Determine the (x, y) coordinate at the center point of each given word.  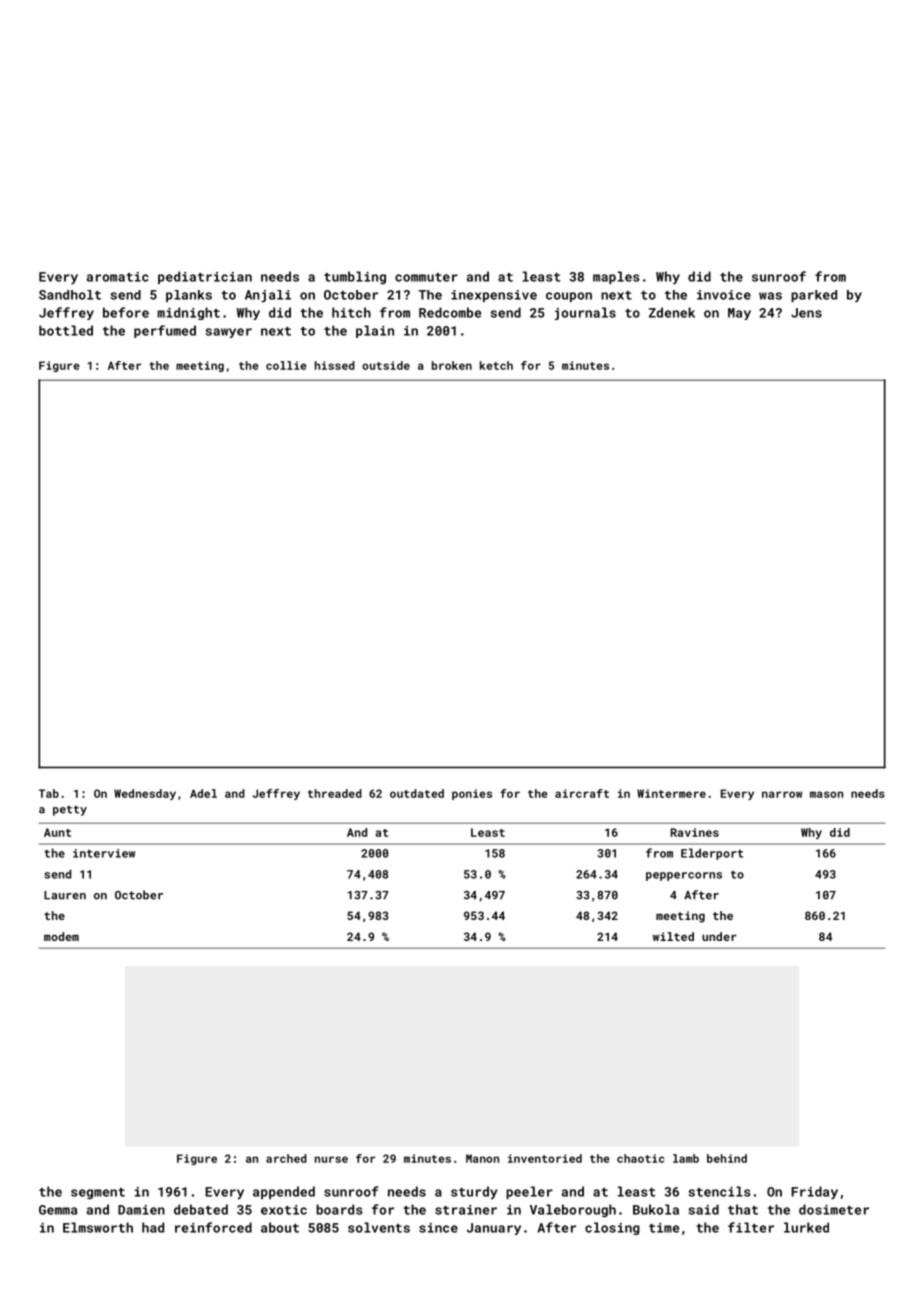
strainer (466, 1210)
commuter (426, 277)
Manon (482, 1158)
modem (61, 936)
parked (814, 296)
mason (826, 794)
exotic (284, 1210)
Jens (806, 313)
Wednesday (145, 794)
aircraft (582, 793)
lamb (686, 1158)
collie (286, 365)
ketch (496, 365)
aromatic (118, 277)
